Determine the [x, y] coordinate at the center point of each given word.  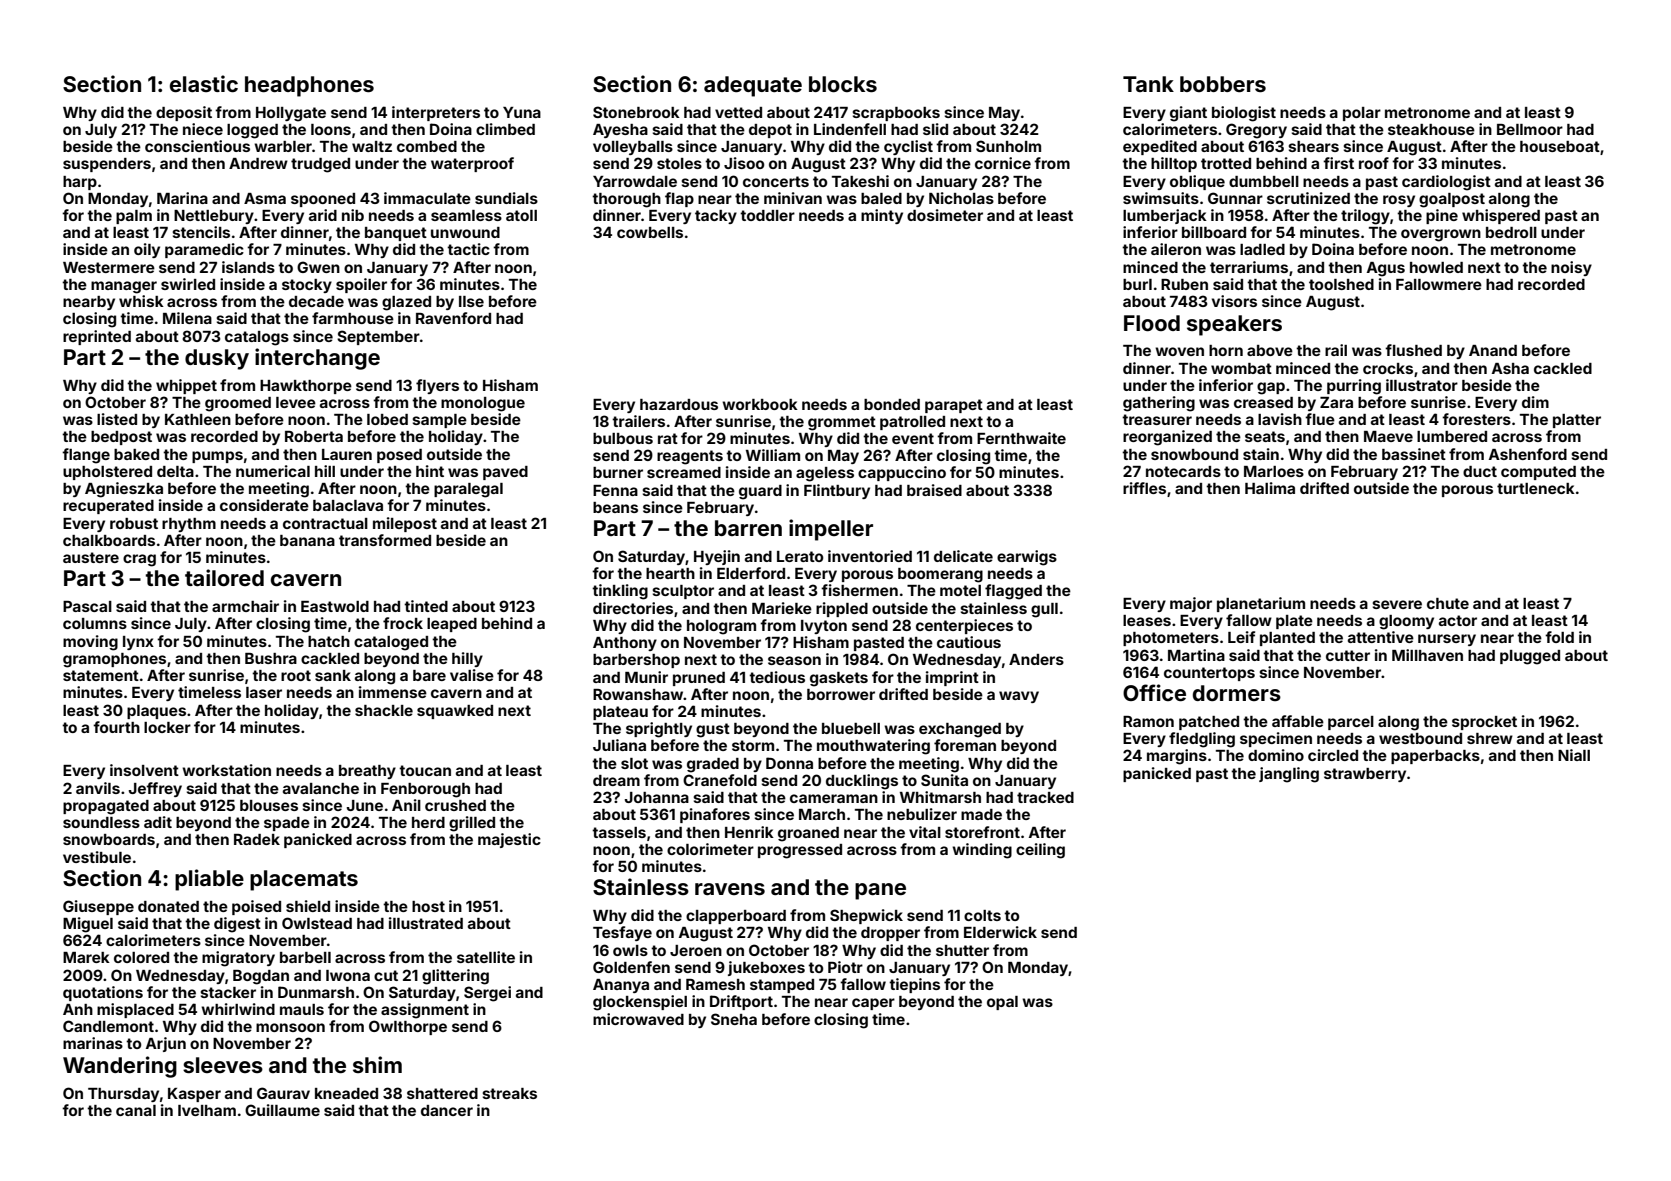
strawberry [1365, 775]
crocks [1388, 368]
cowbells [650, 232]
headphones [309, 86]
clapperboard [736, 917]
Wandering [120, 1067]
